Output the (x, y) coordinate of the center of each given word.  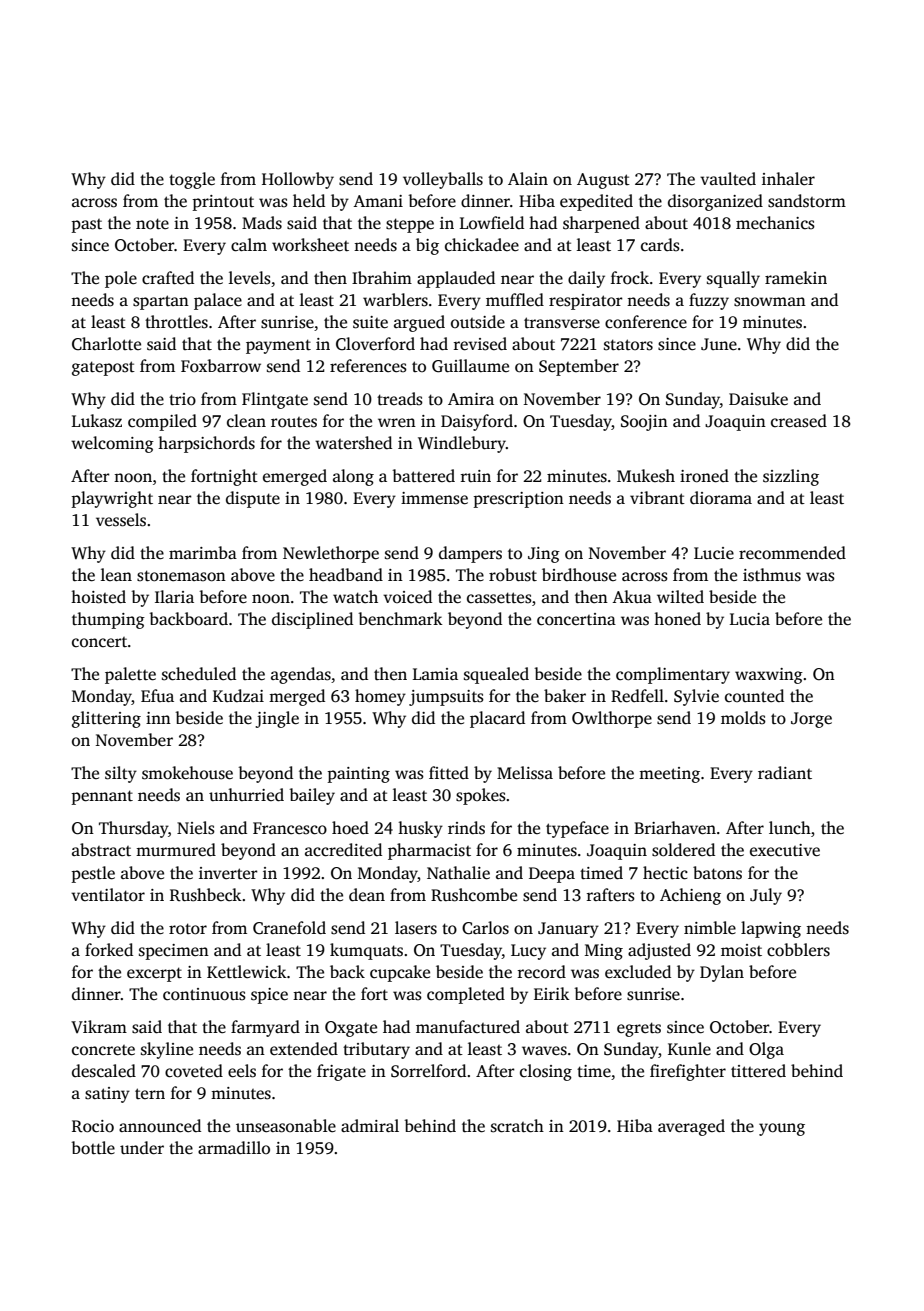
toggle (192, 180)
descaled (104, 1071)
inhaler (788, 179)
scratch (517, 1126)
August (603, 181)
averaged (691, 1127)
